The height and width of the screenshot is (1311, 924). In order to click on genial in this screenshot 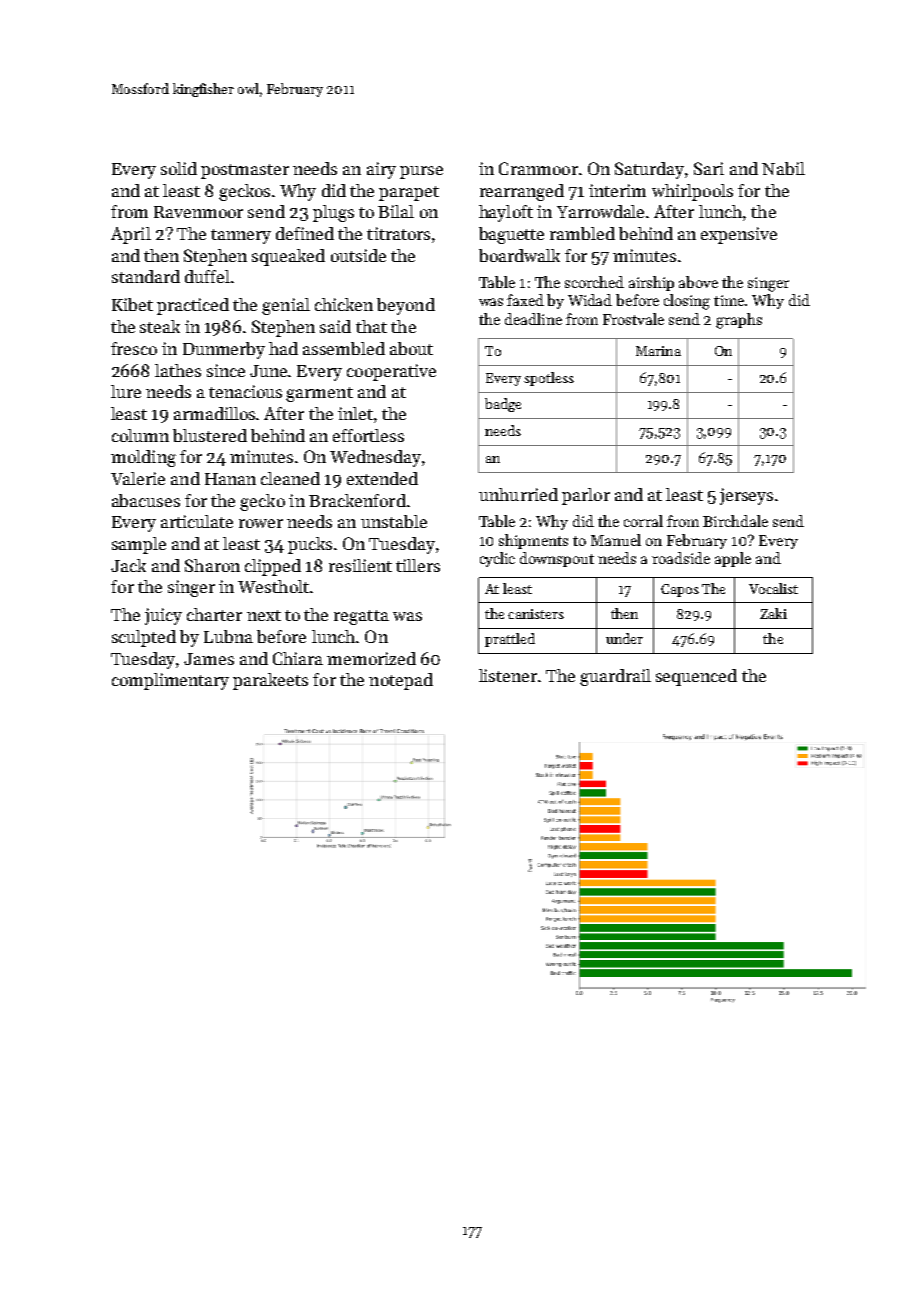, I will do `click(286, 306)`.
